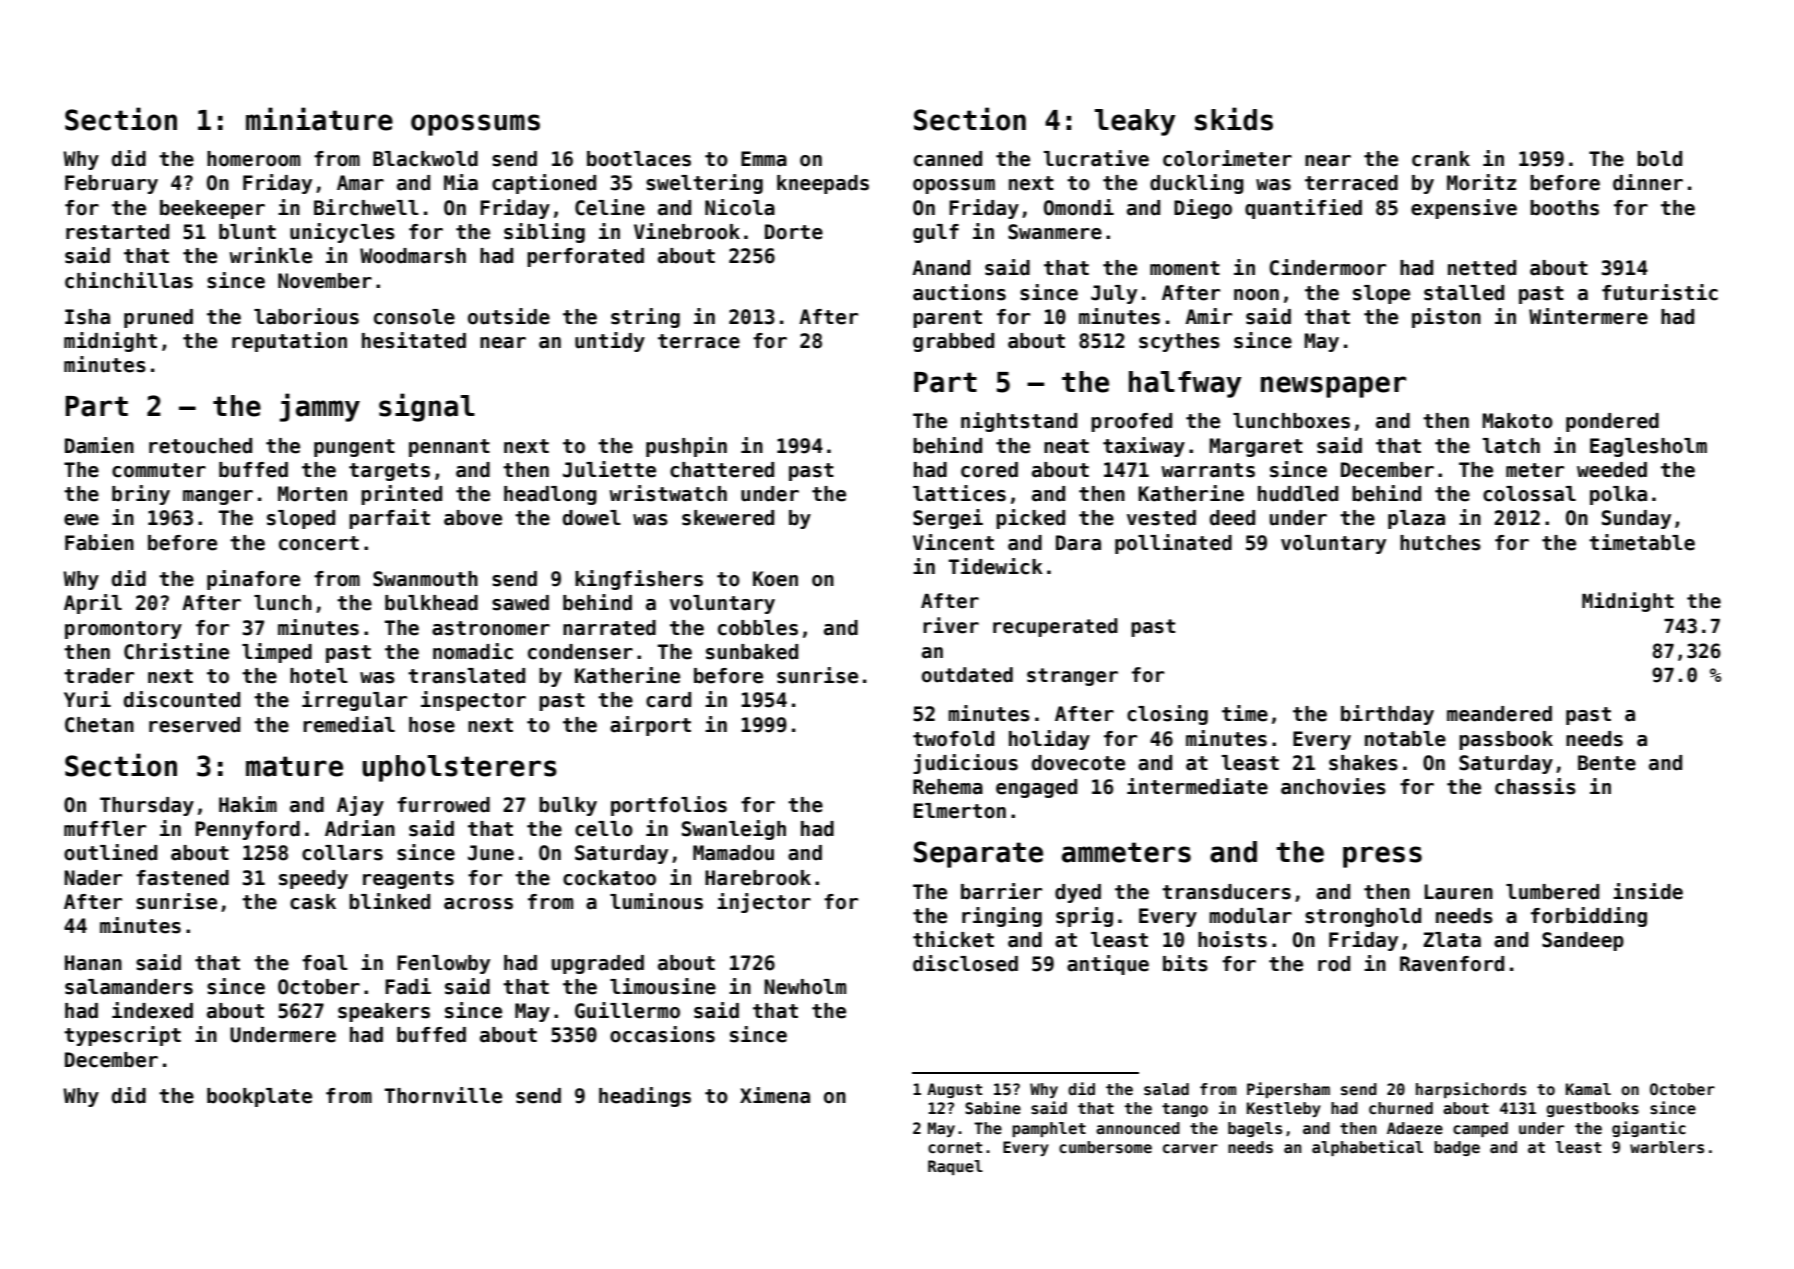  What do you see at coordinates (427, 407) in the page?
I see `signal` at bounding box center [427, 407].
